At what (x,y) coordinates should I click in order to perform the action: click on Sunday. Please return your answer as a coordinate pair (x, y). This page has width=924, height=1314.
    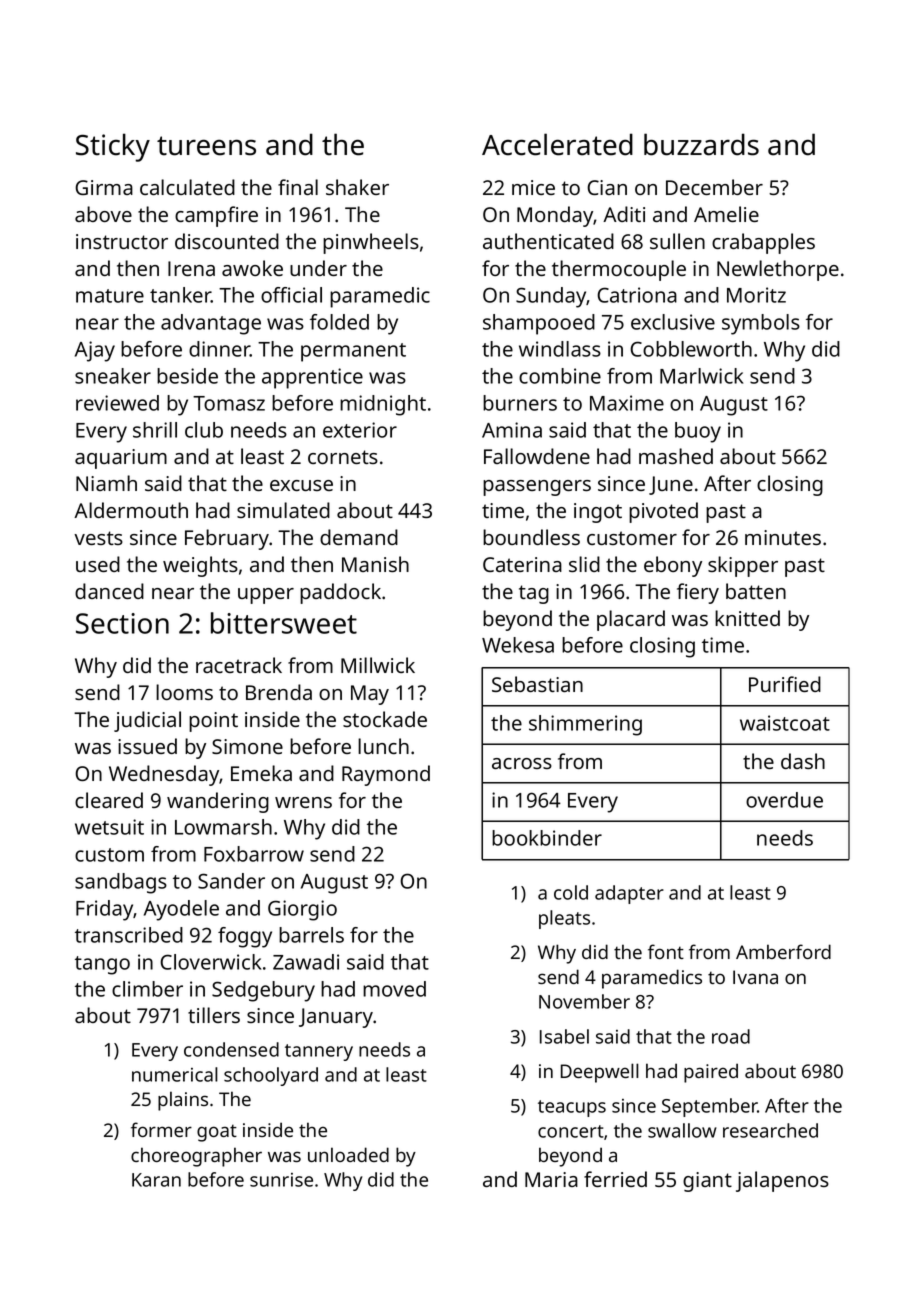
    Looking at the image, I should click on (551, 297).
